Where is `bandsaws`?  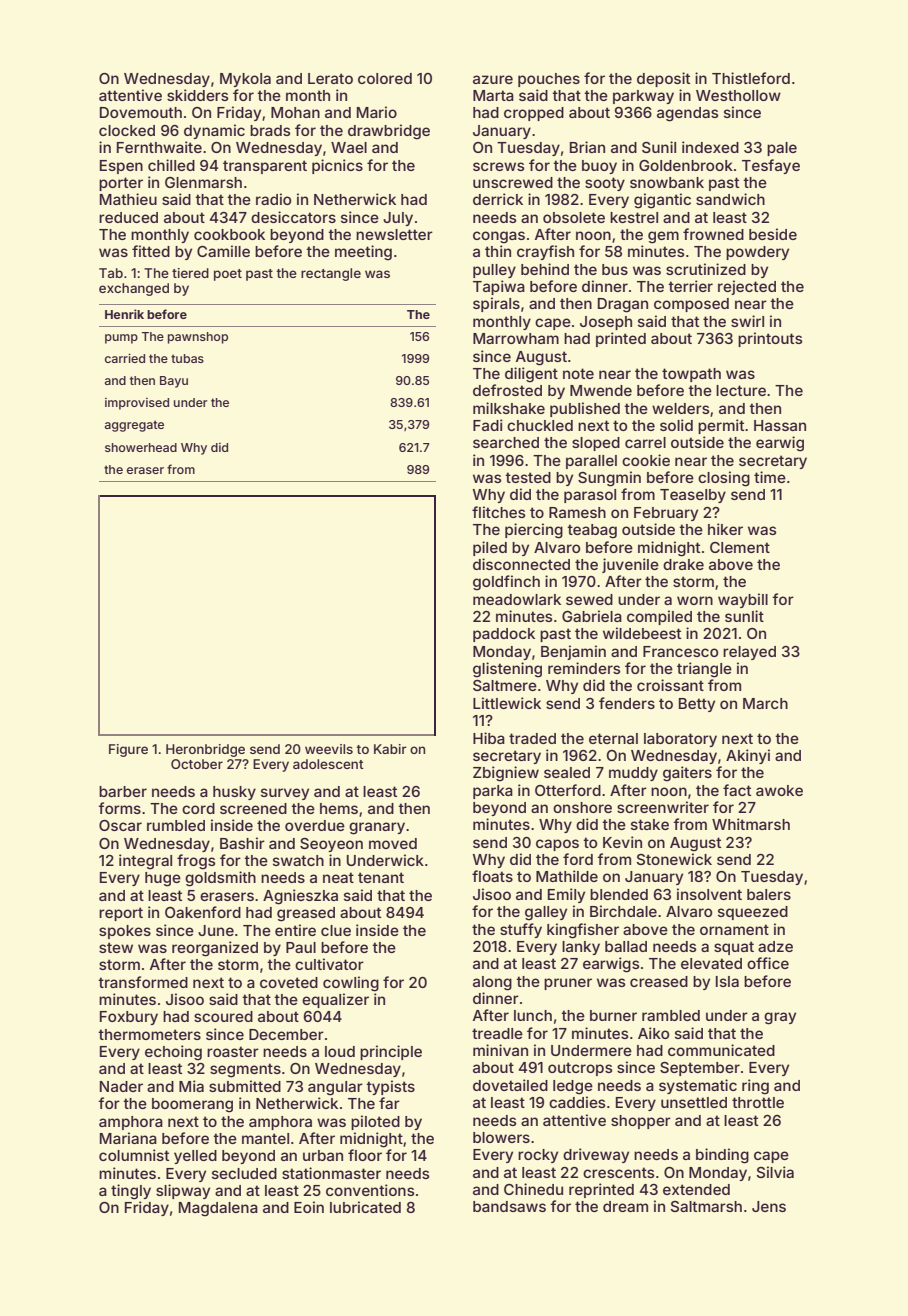
bandsaws is located at coordinates (509, 1206).
